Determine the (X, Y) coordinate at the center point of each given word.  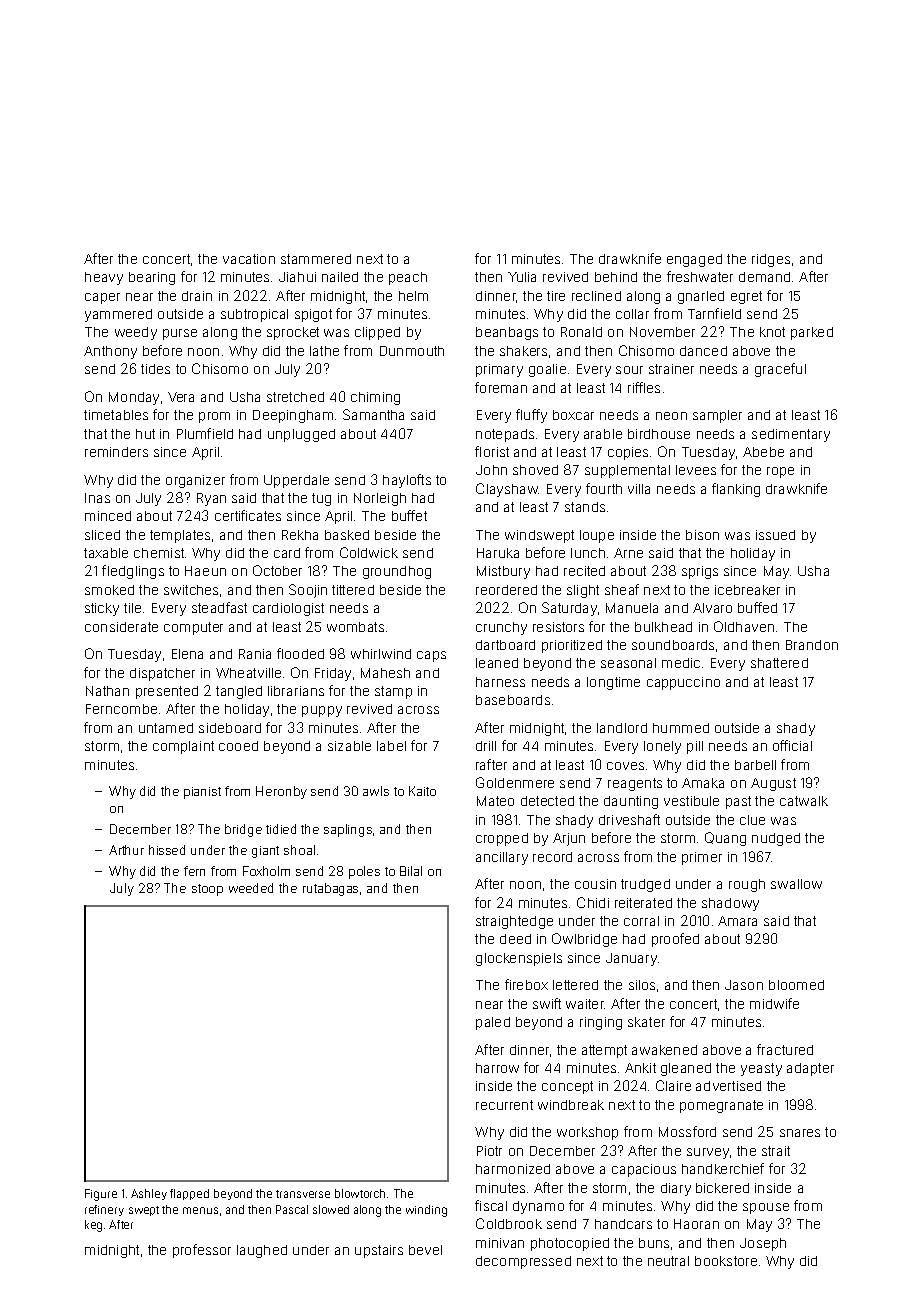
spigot (313, 315)
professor (202, 1251)
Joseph (763, 1244)
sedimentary (791, 435)
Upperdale (296, 481)
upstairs (379, 1251)
